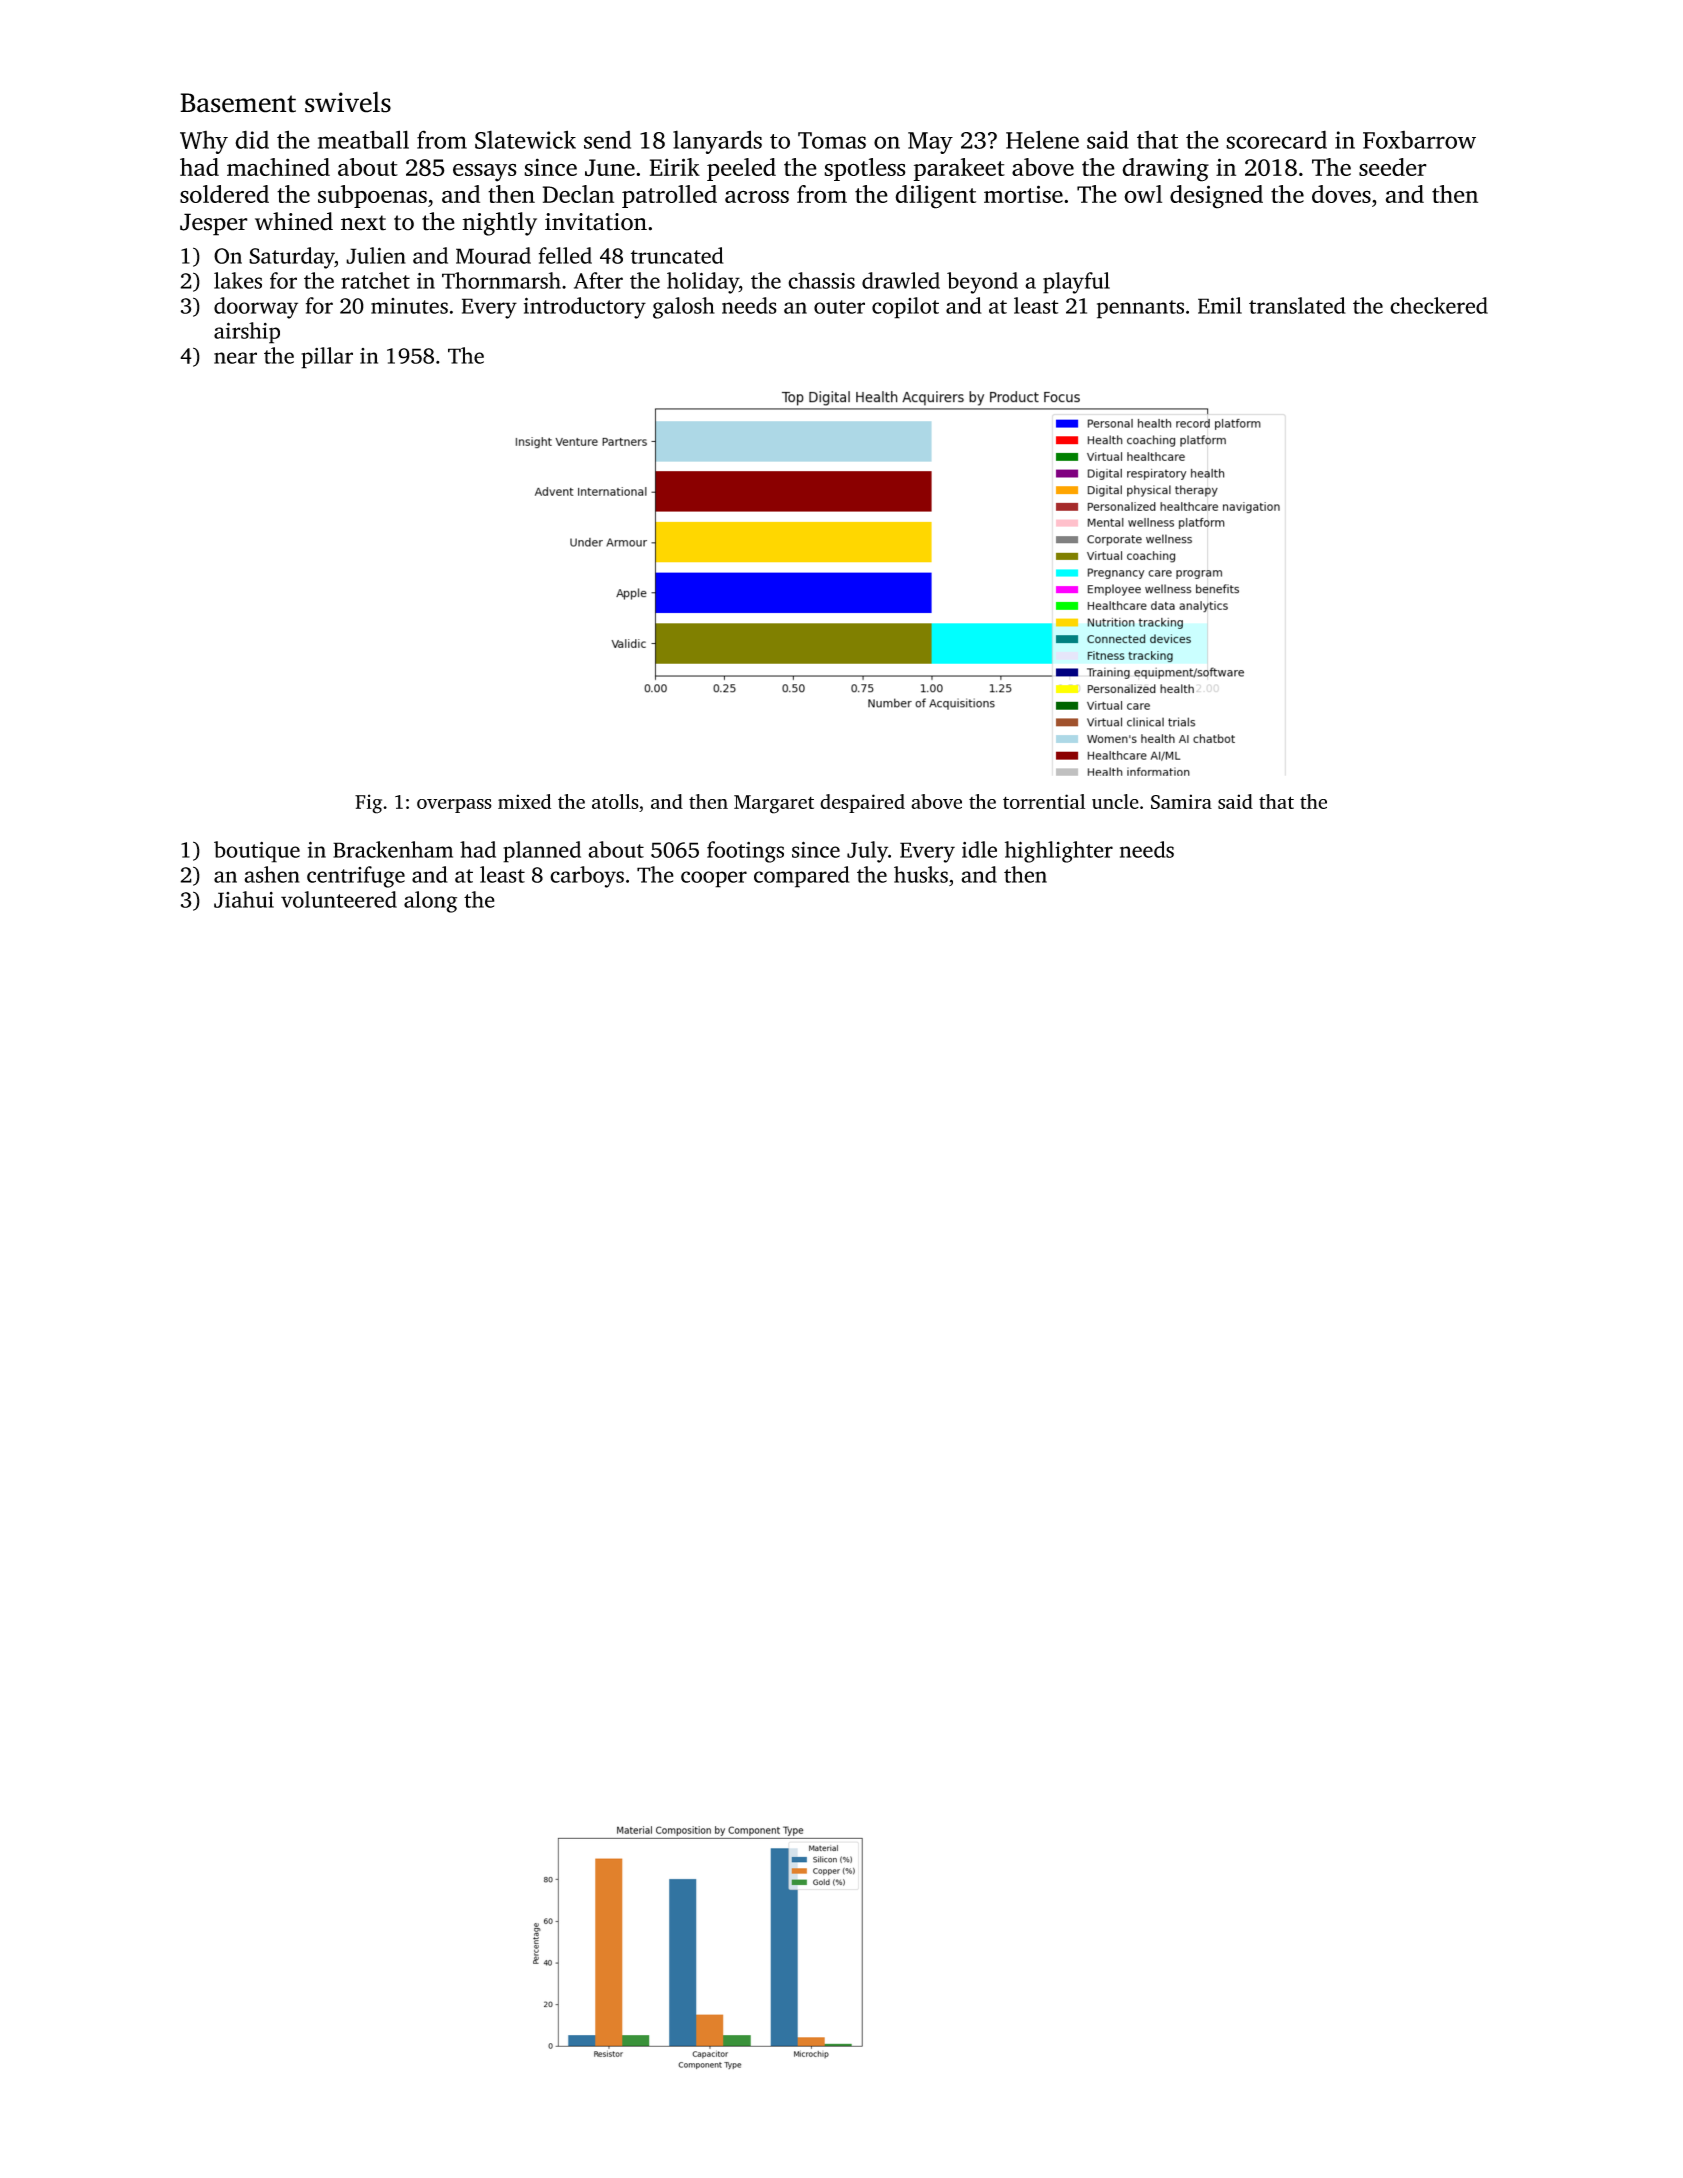  I want to click on near, so click(235, 358).
